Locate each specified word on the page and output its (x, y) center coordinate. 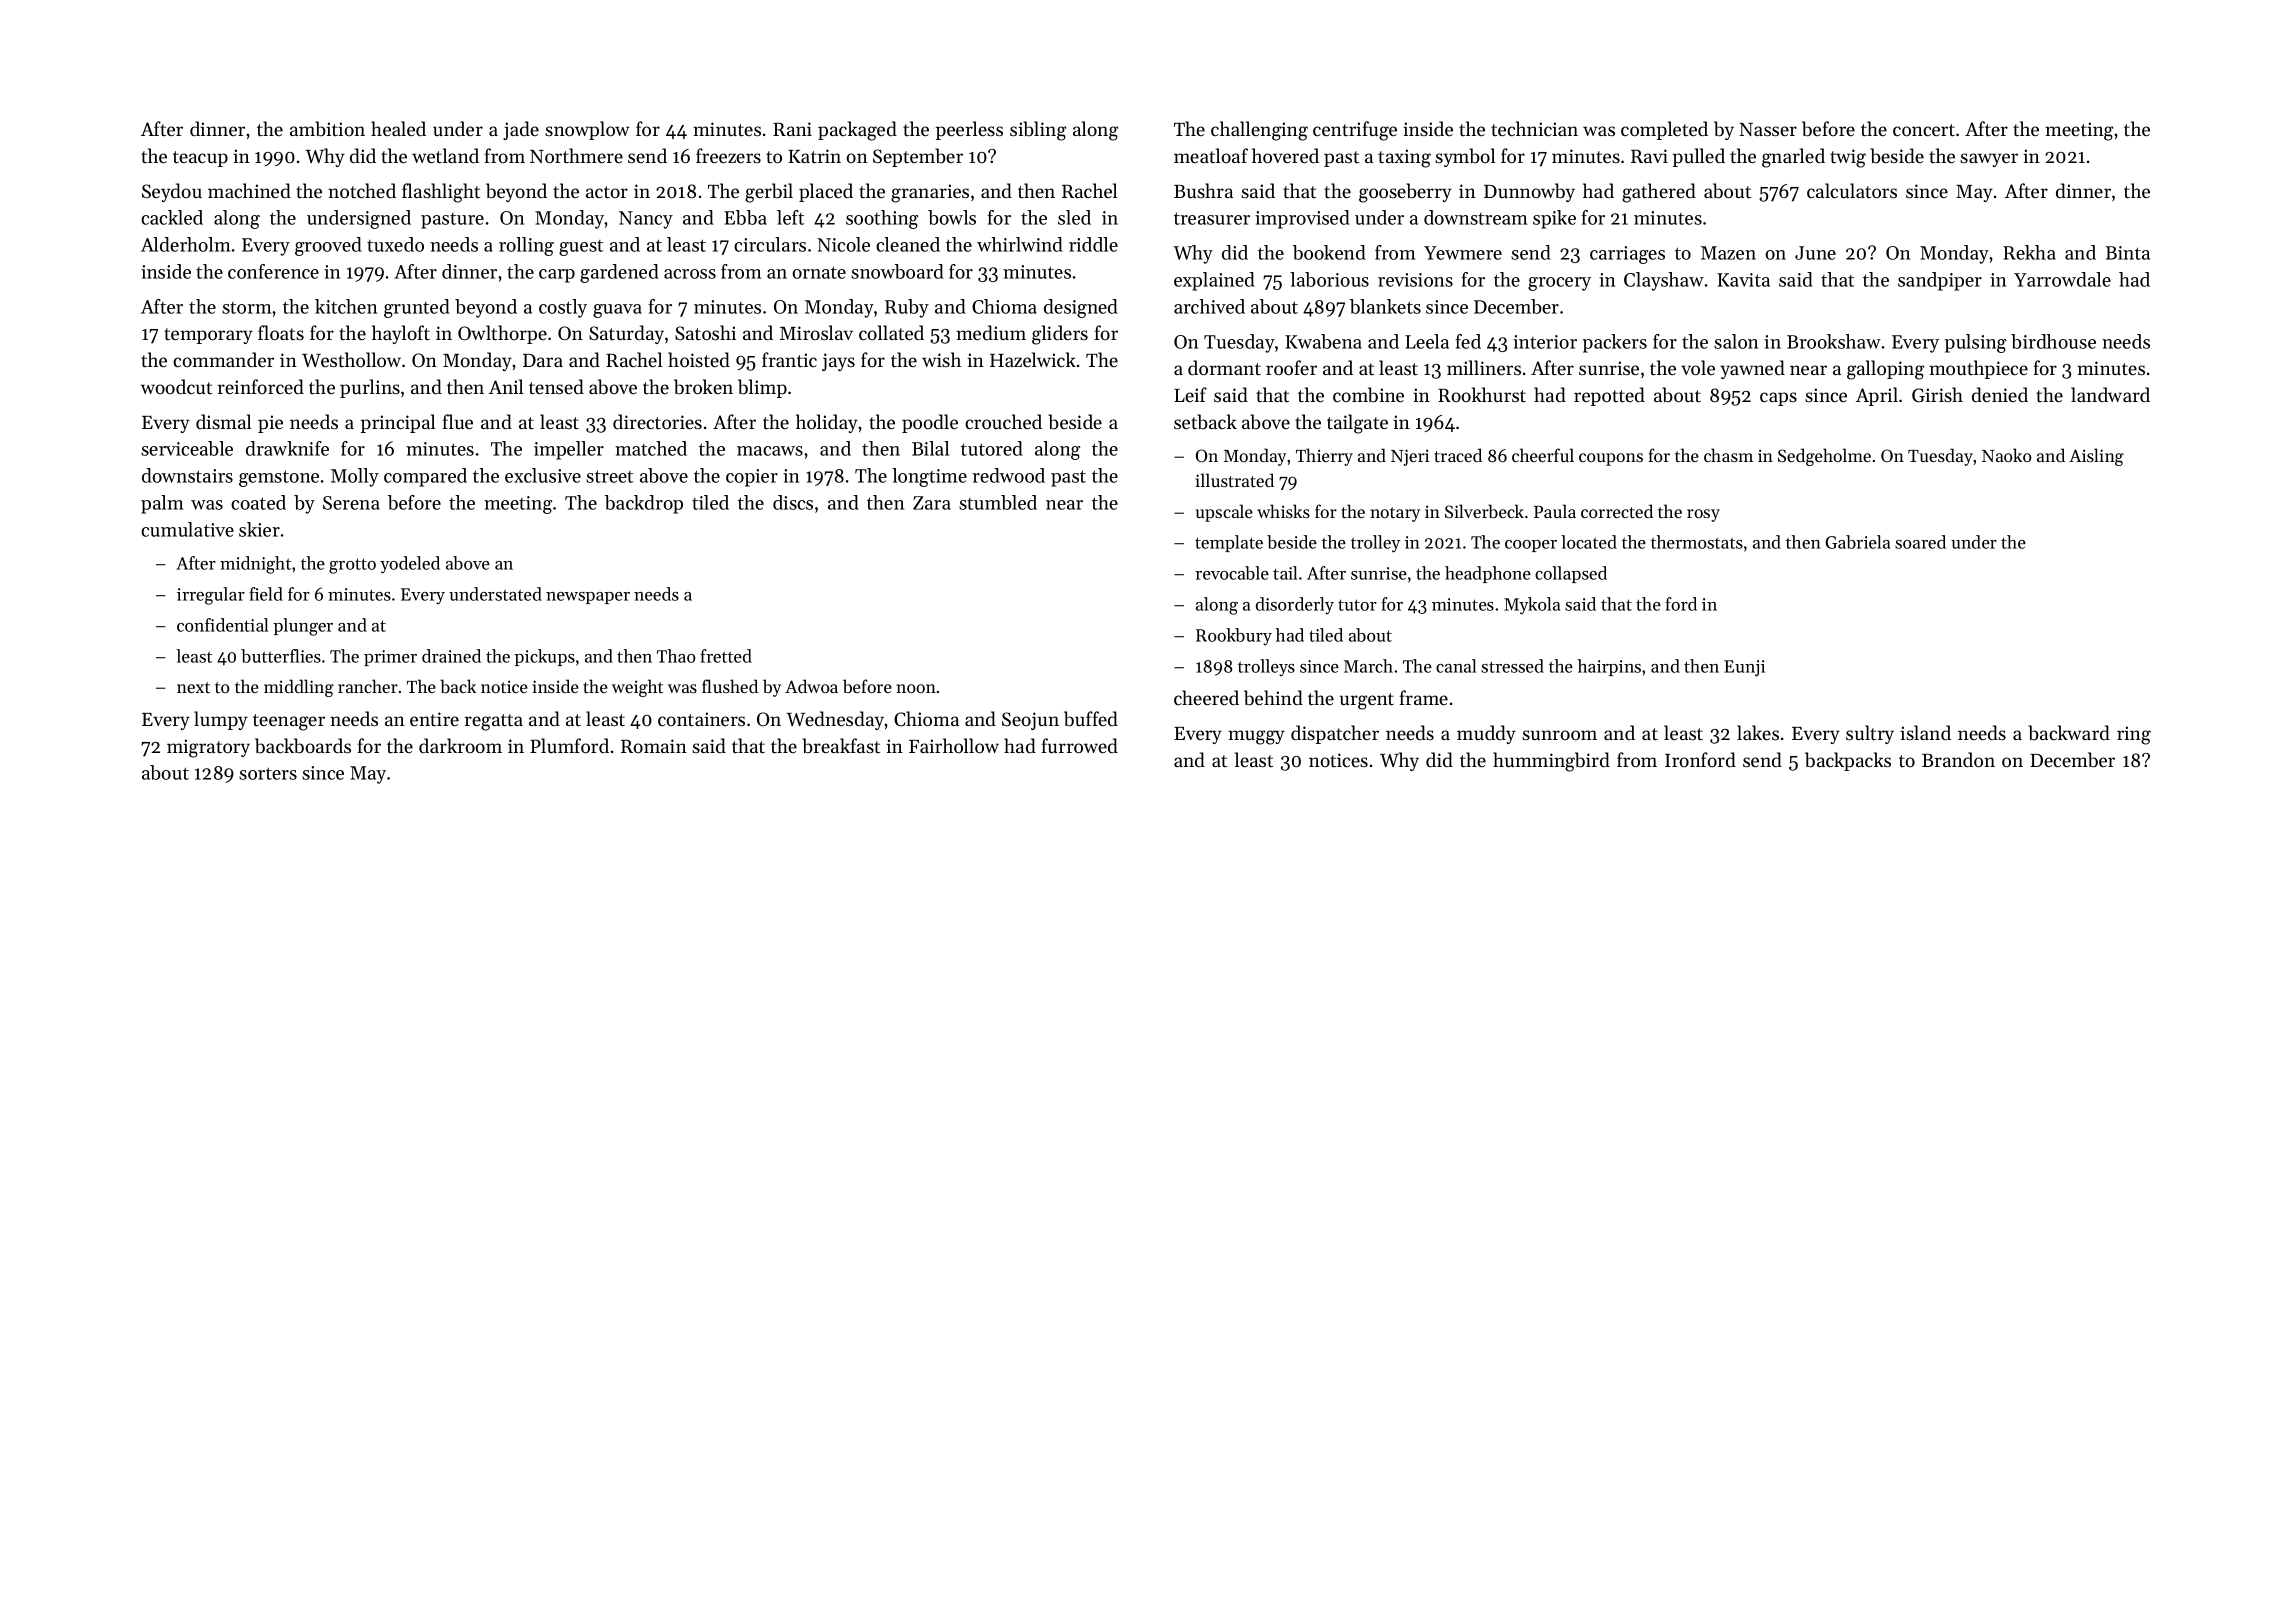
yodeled (410, 565)
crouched (1003, 422)
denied (2000, 394)
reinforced (261, 386)
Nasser (1768, 129)
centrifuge (1355, 131)
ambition (327, 129)
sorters (268, 773)
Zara (932, 503)
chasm (1728, 455)
